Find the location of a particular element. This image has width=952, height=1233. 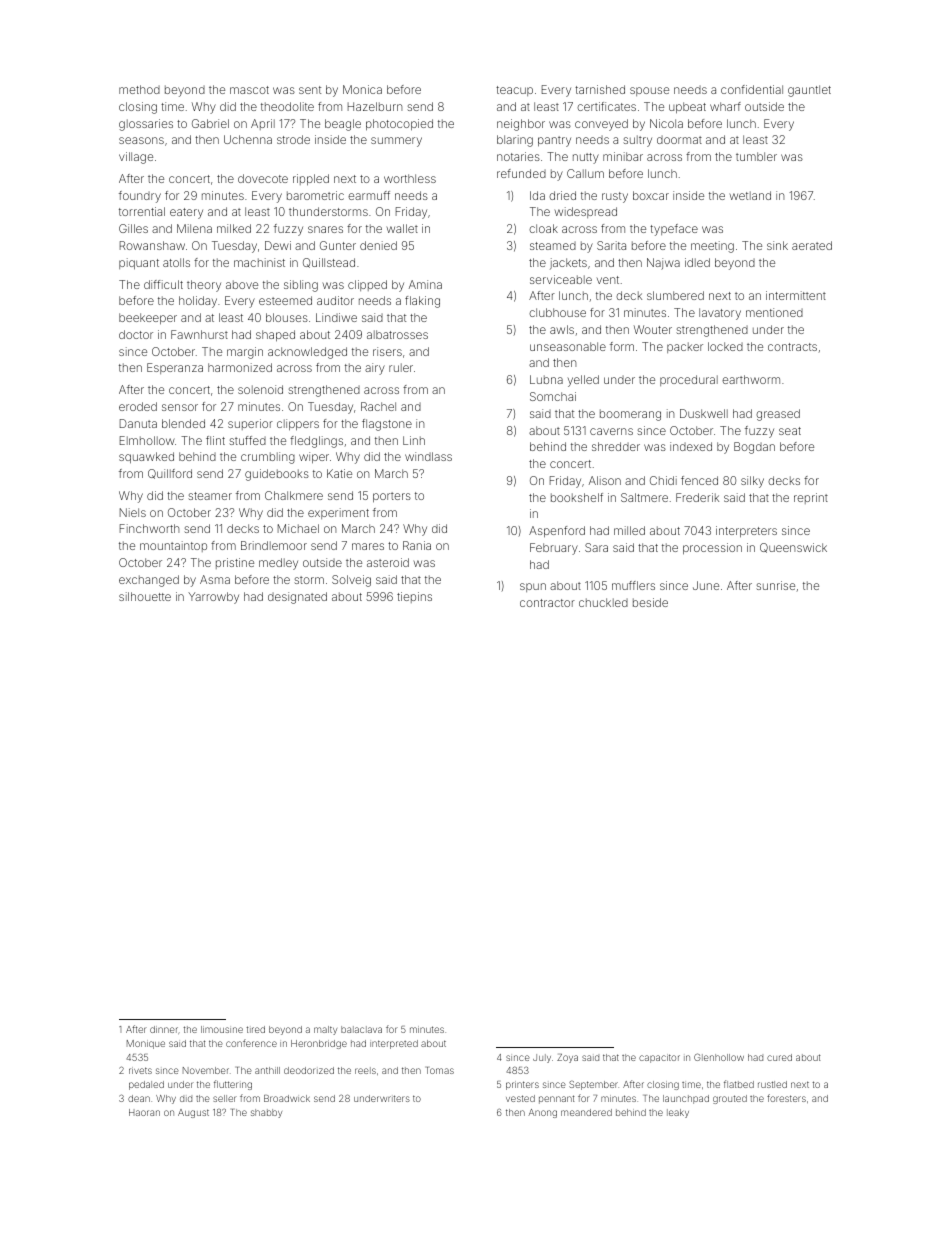

silky is located at coordinates (752, 482).
